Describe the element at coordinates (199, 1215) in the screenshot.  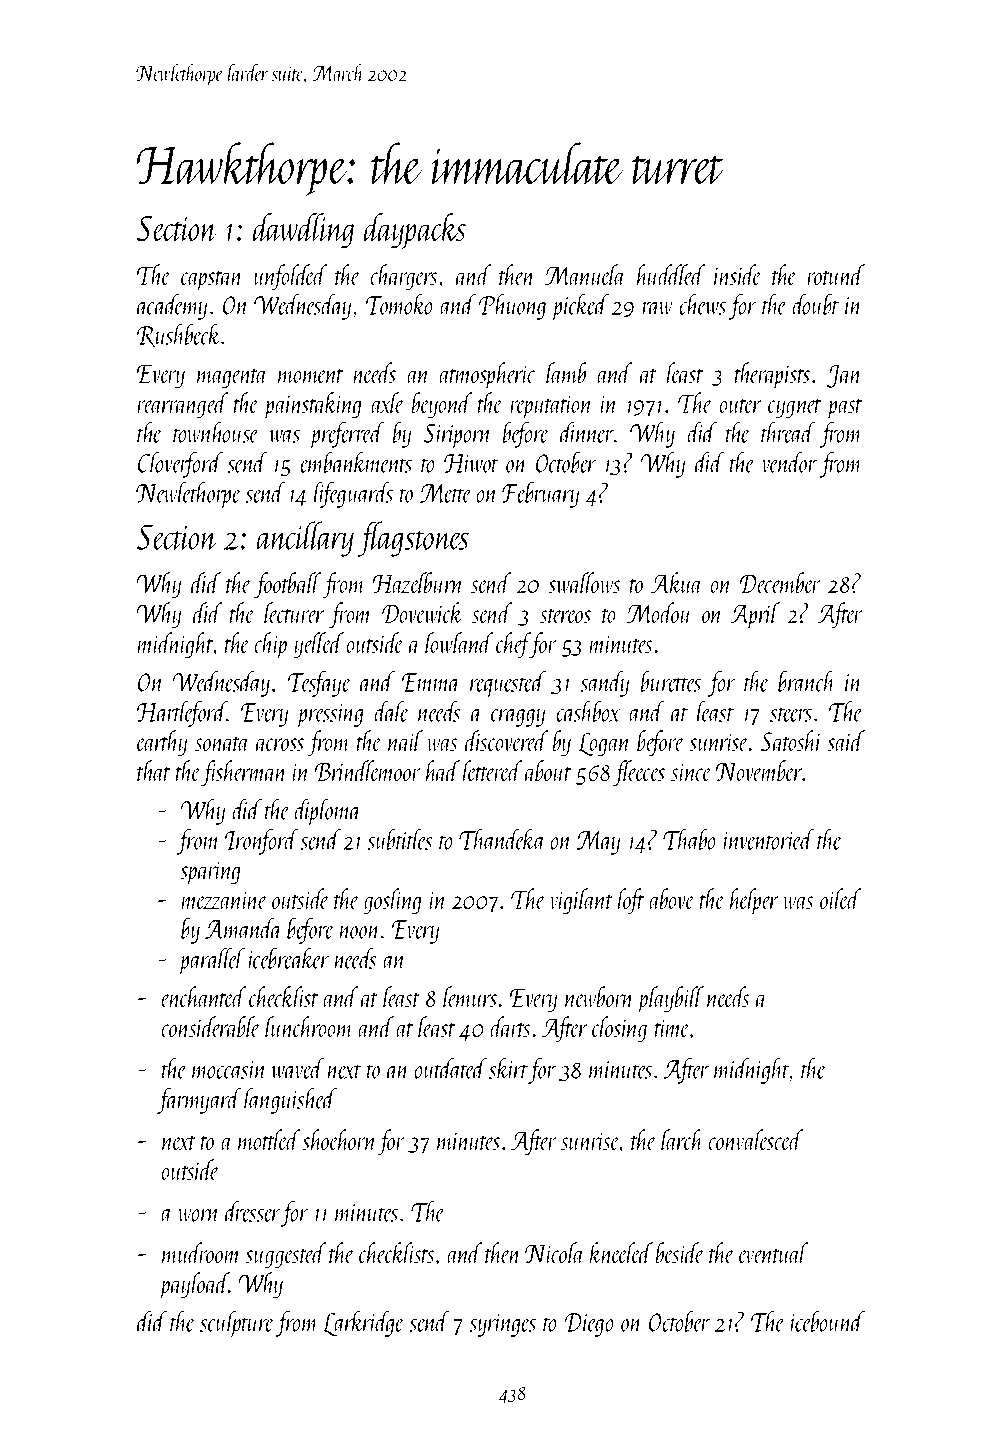
I see `worn` at that location.
